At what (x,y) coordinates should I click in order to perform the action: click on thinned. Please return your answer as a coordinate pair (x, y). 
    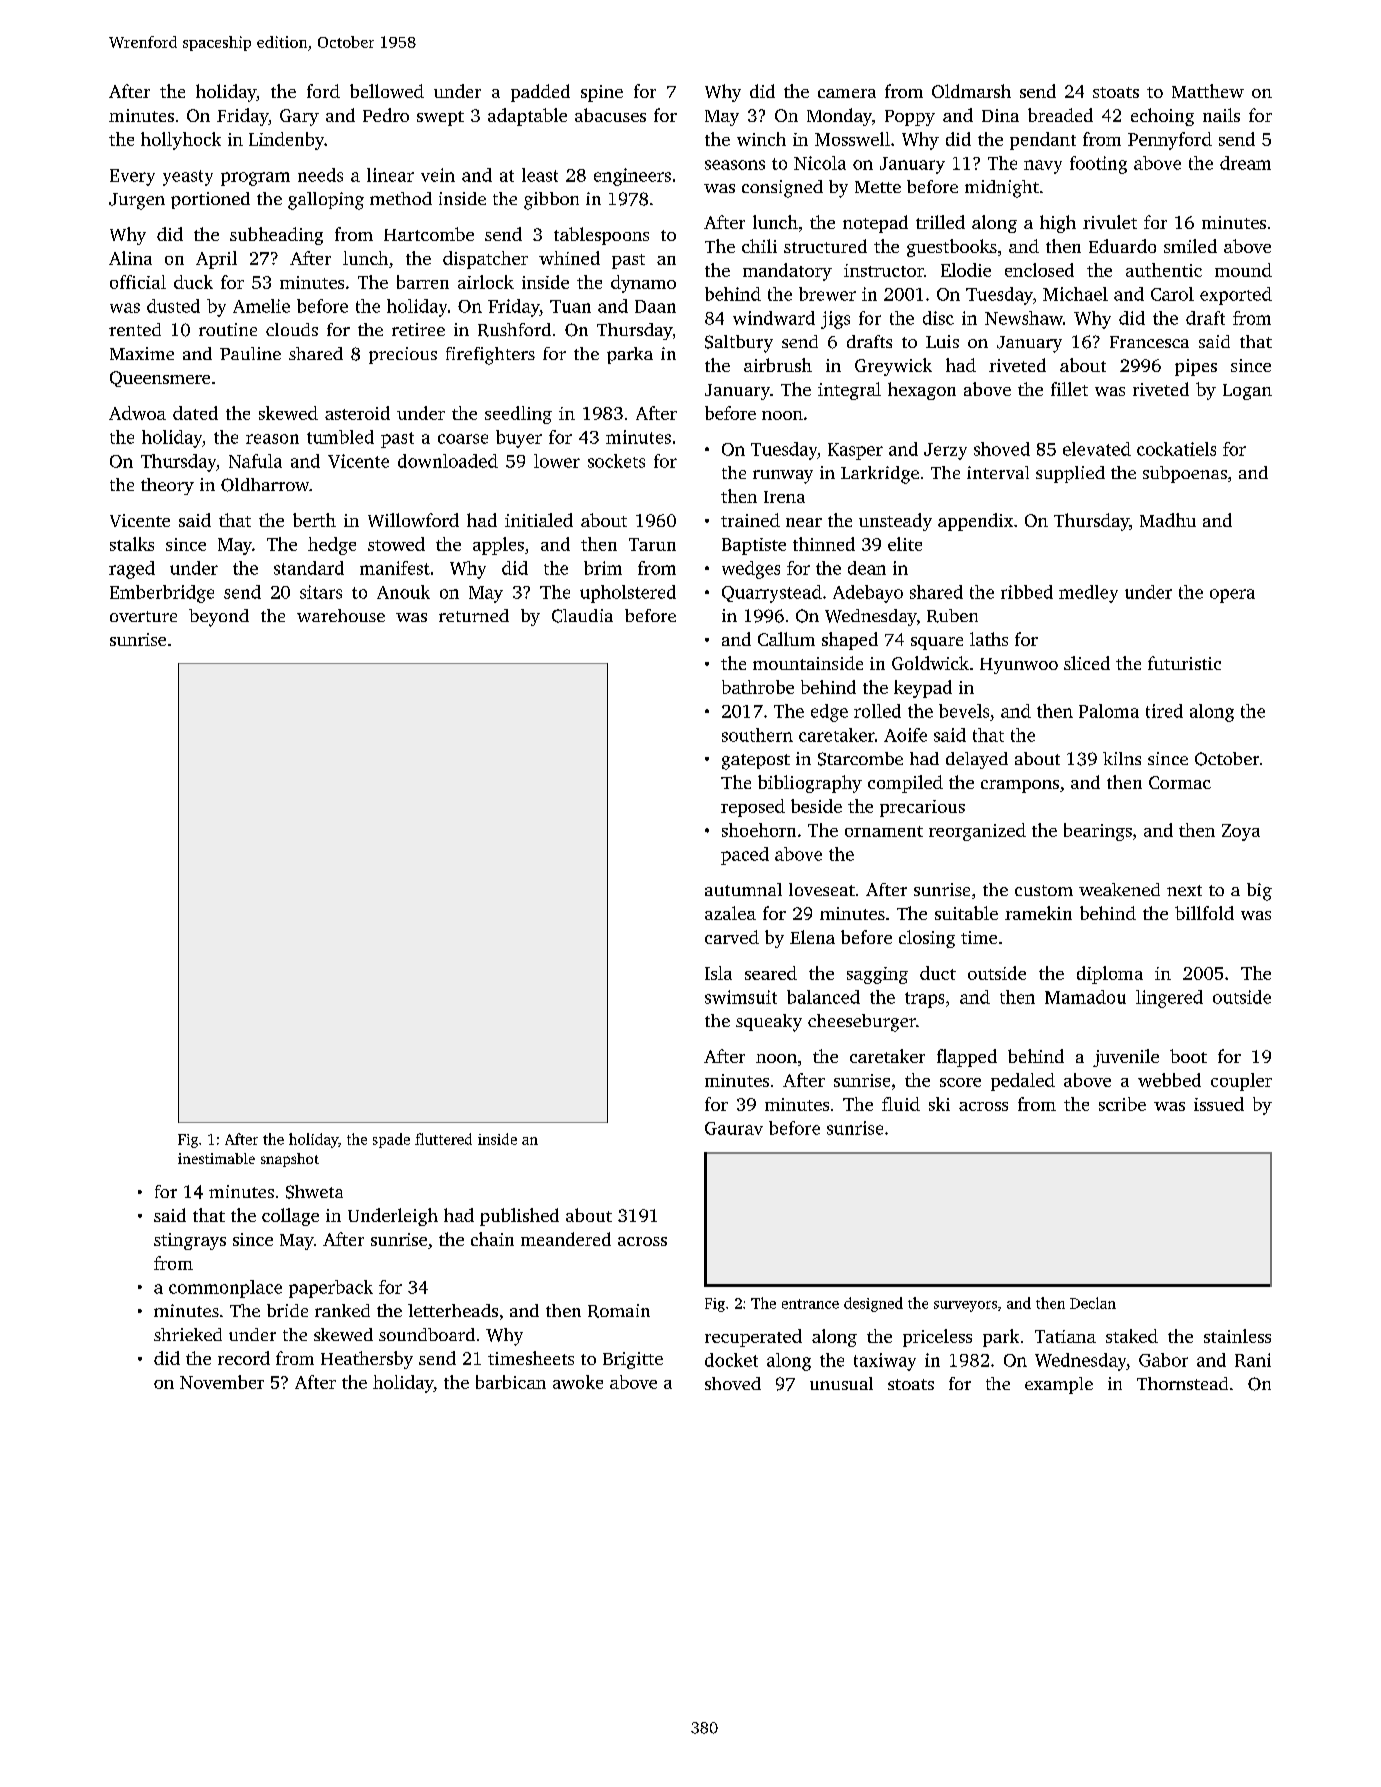
    Looking at the image, I should click on (824, 544).
